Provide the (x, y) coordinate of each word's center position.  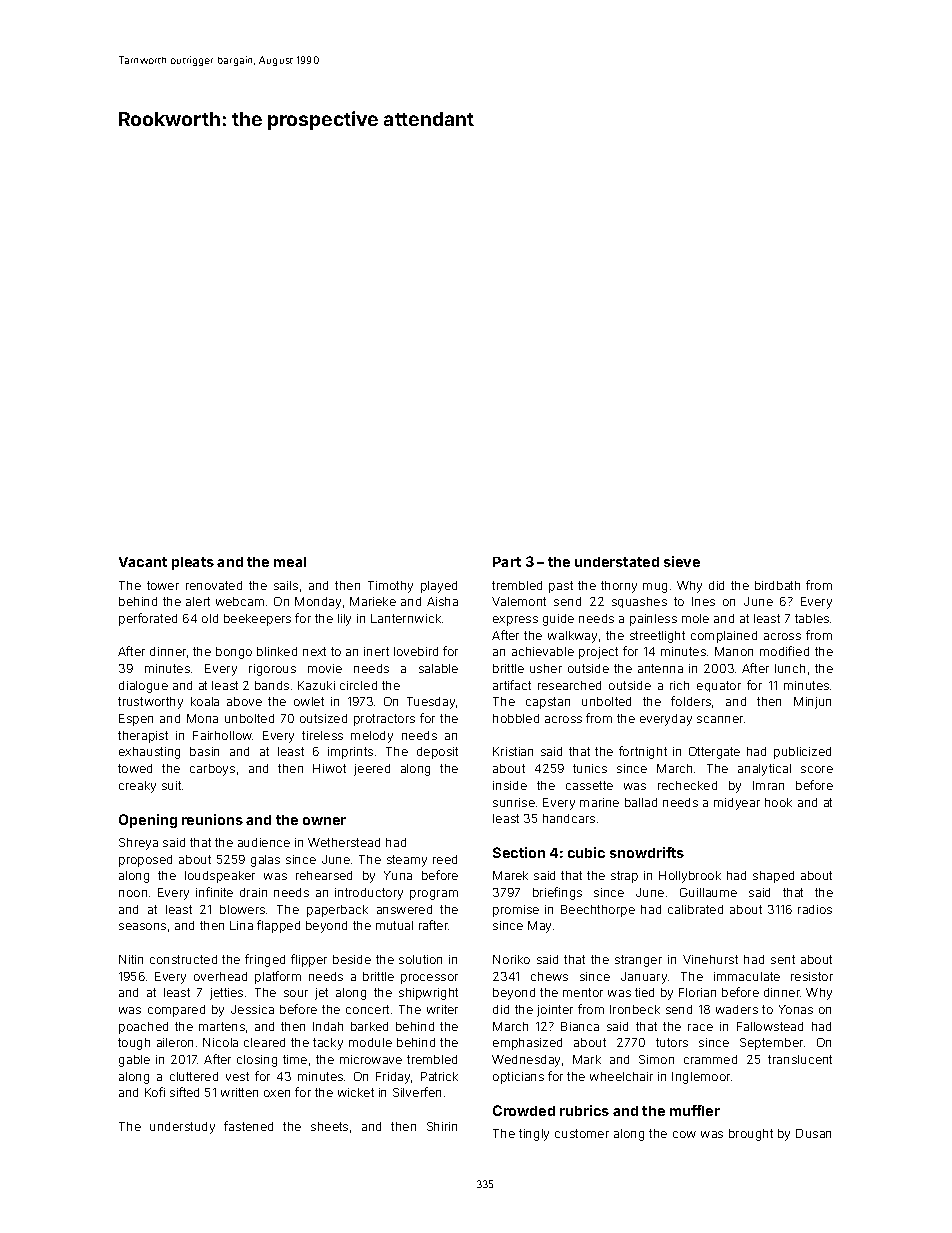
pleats (193, 563)
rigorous (272, 670)
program (434, 895)
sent (783, 959)
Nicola (220, 1042)
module (370, 1042)
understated (617, 562)
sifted (184, 1092)
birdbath (777, 585)
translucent (800, 1059)
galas (265, 861)
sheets (329, 1126)
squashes (639, 602)
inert (376, 651)
